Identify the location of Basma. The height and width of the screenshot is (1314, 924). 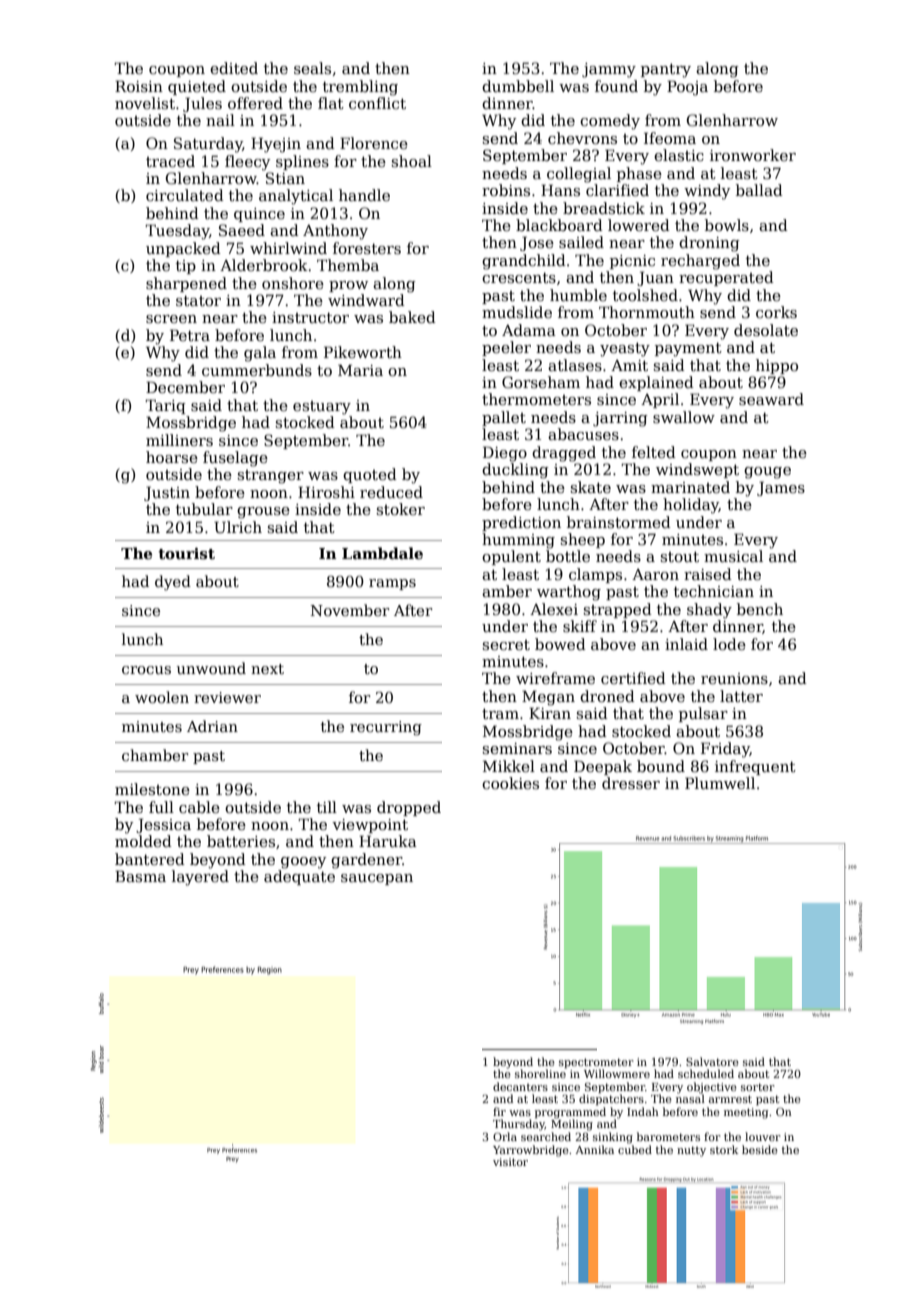
(140, 876).
